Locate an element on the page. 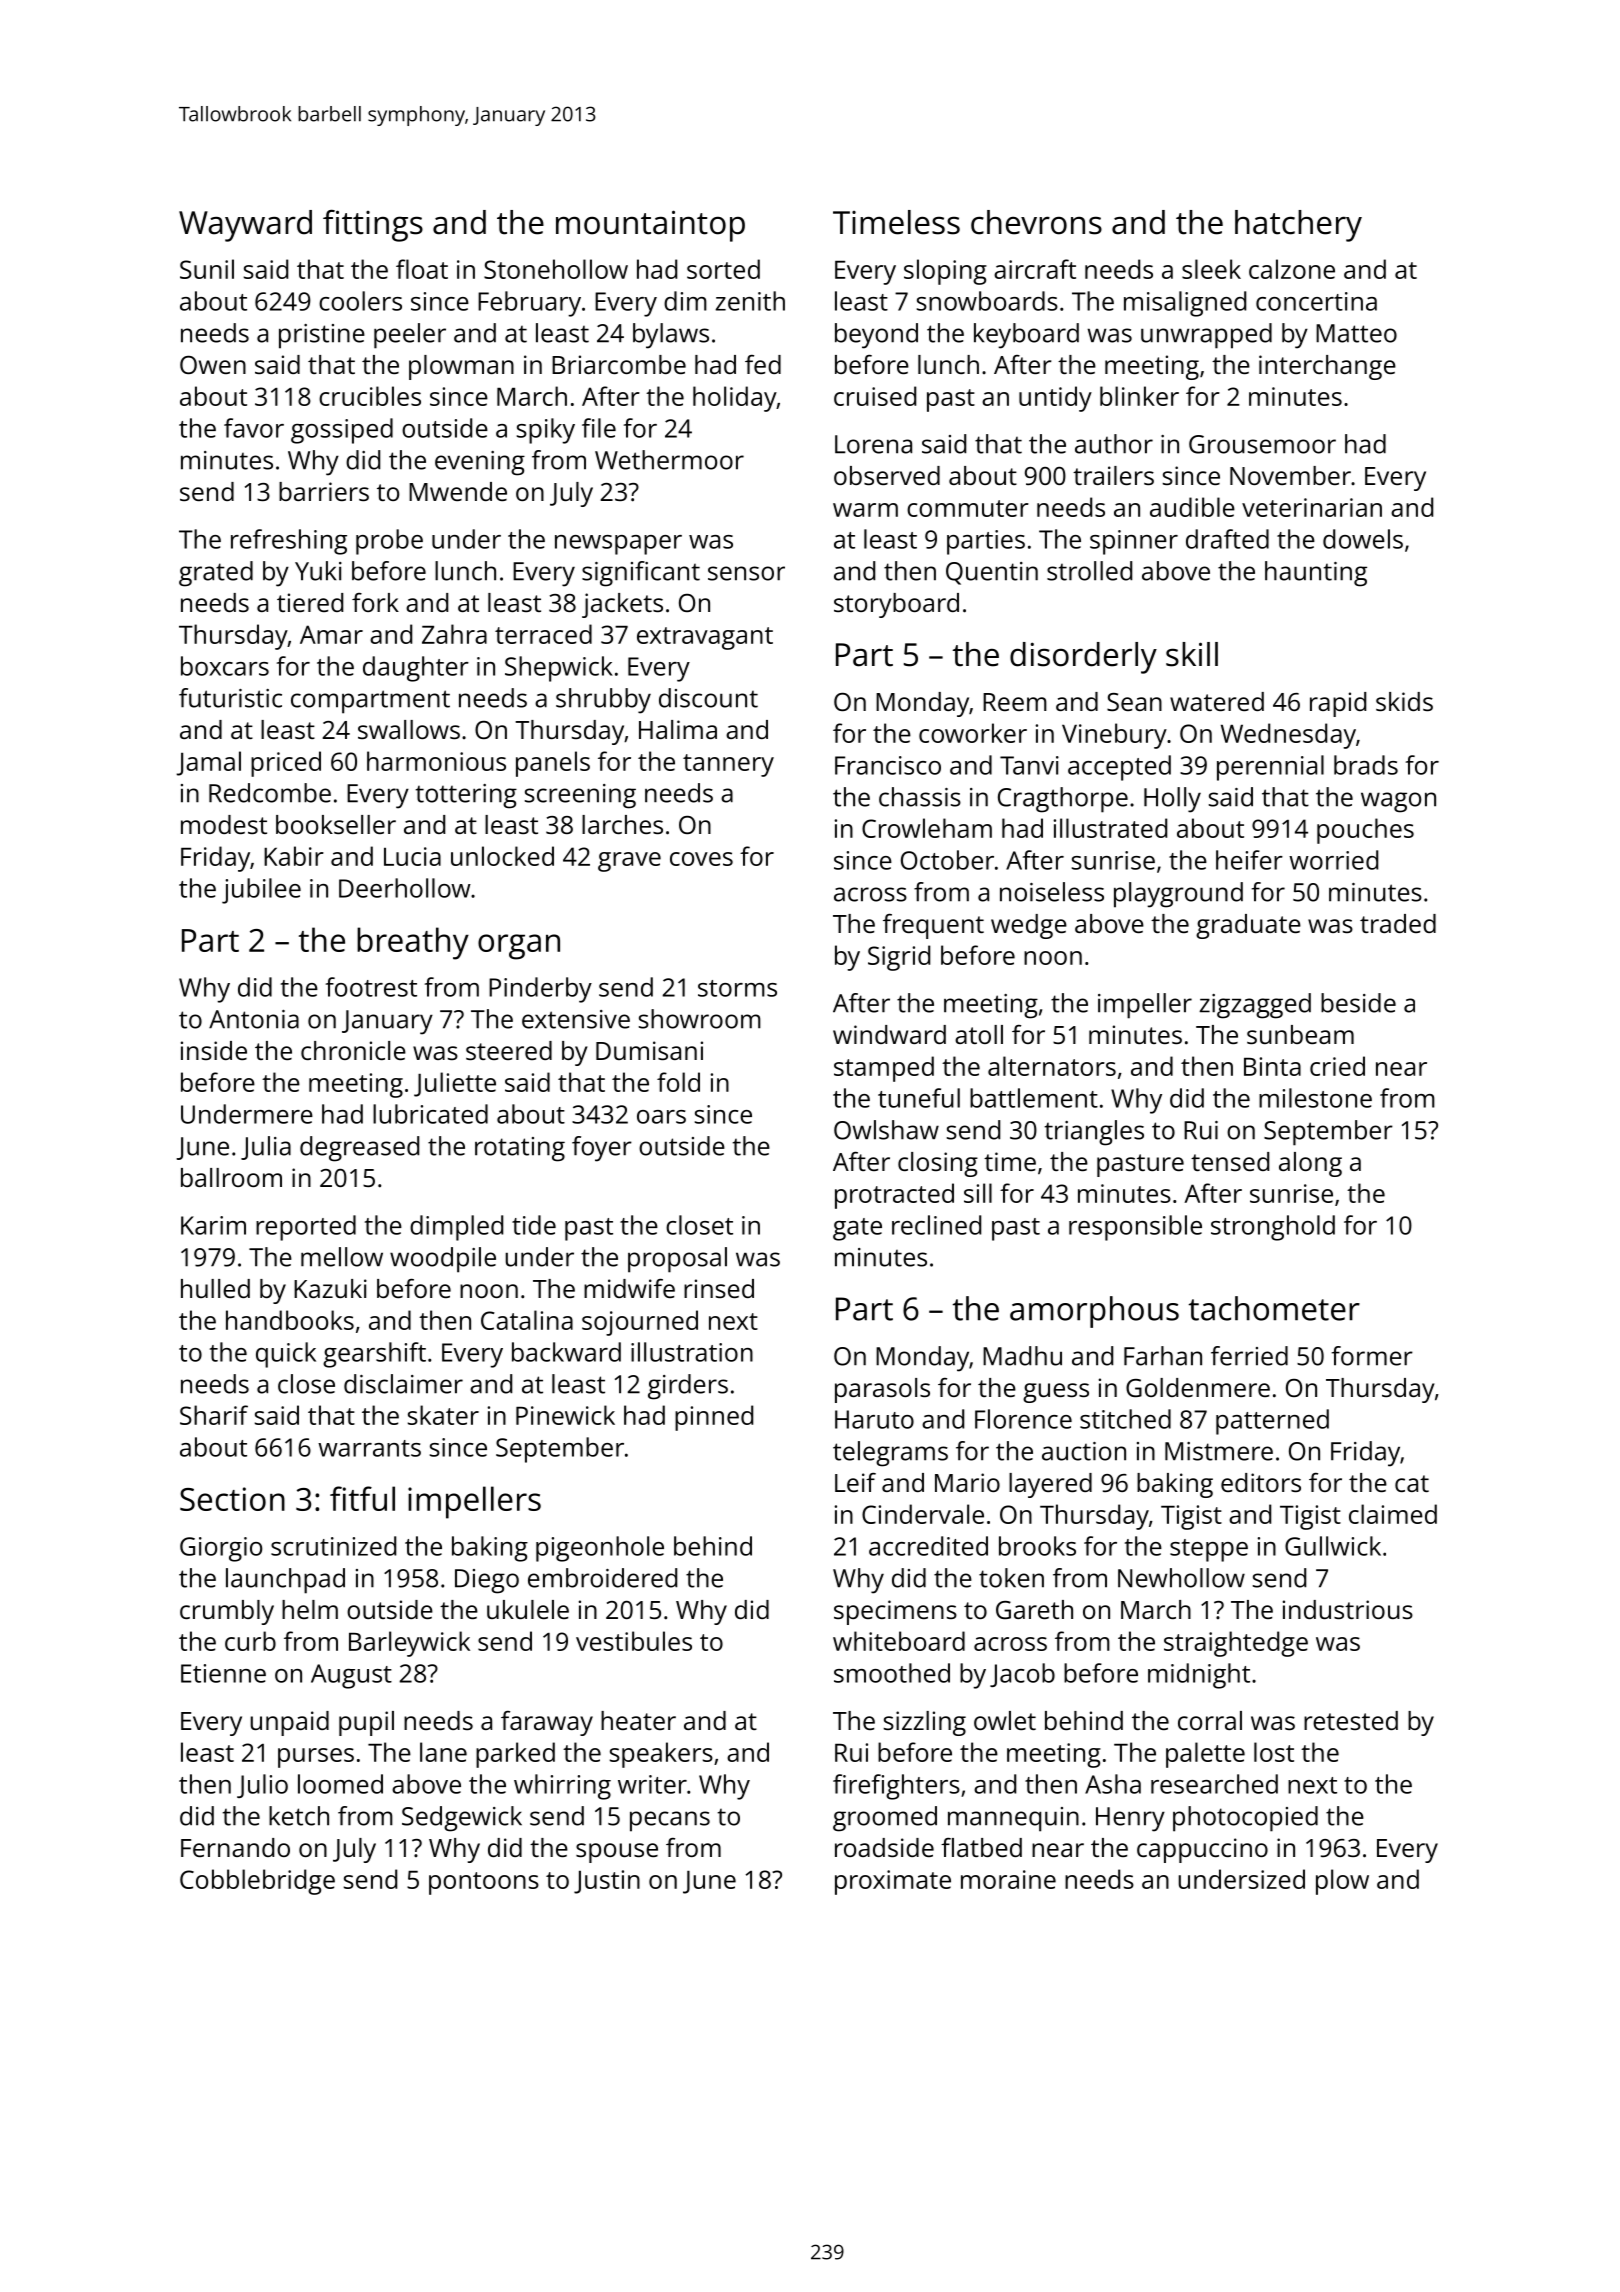 This page has width=1620, height=2292. fittings is located at coordinates (373, 226).
